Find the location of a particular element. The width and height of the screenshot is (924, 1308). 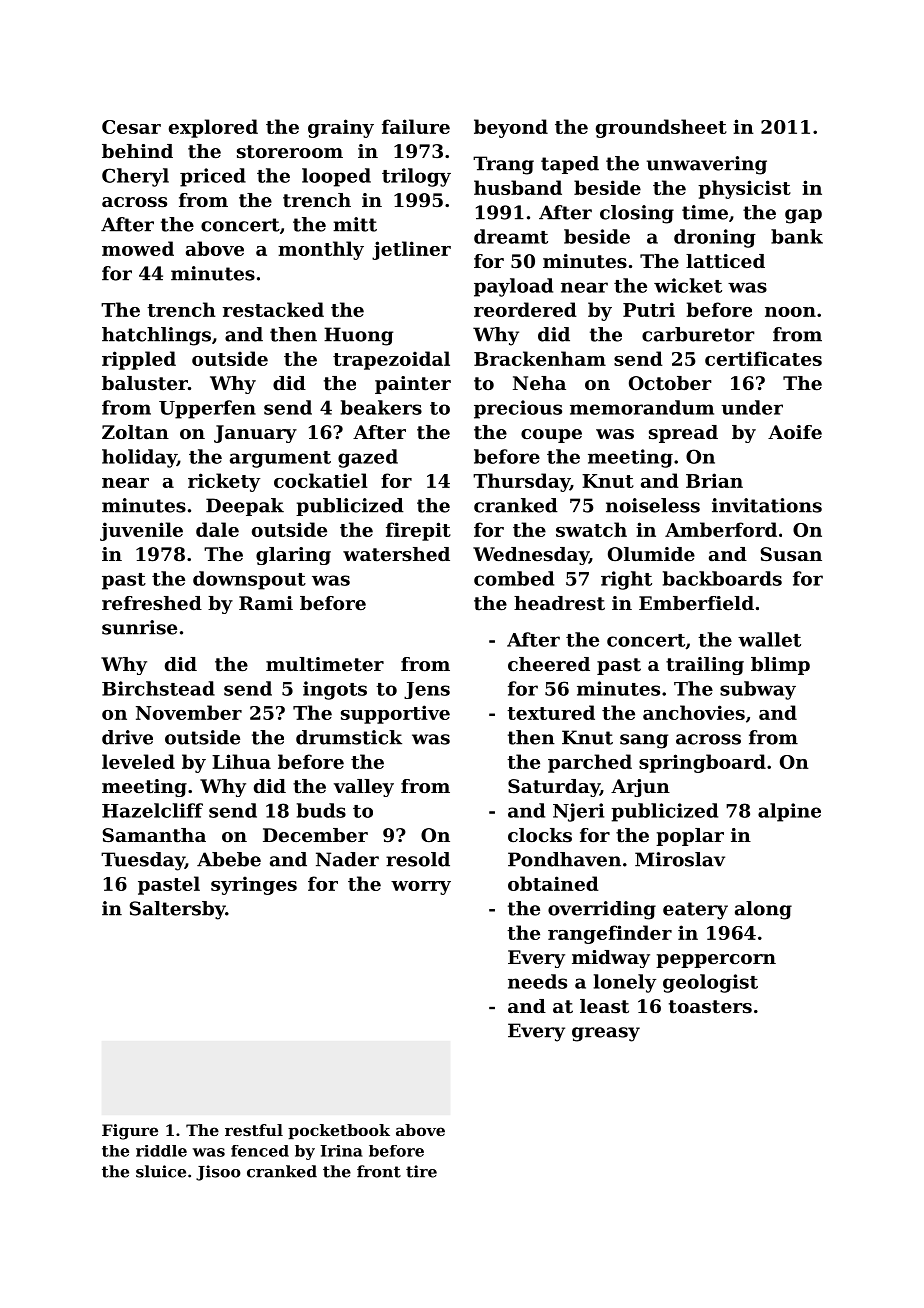

dreamt is located at coordinates (511, 236).
